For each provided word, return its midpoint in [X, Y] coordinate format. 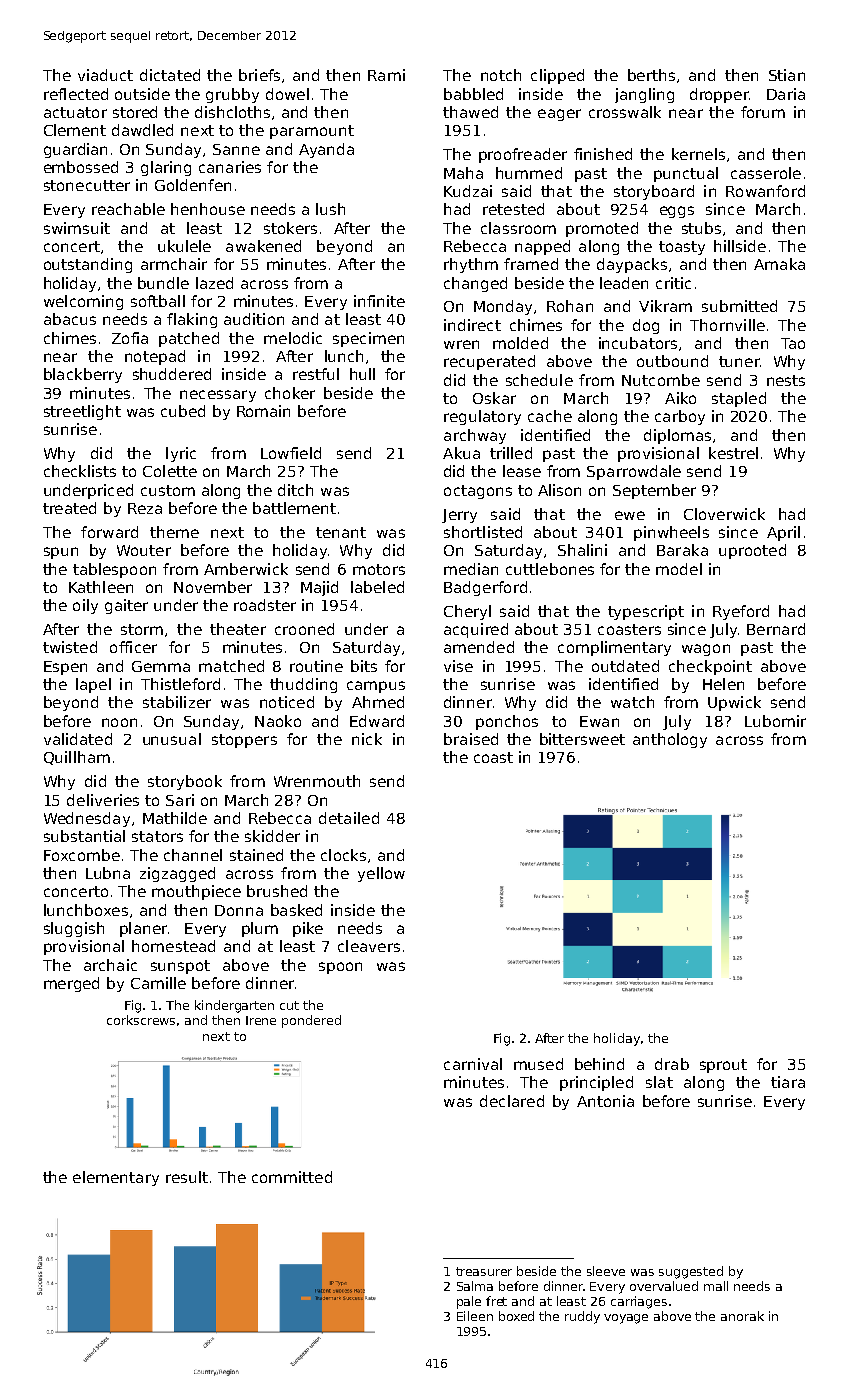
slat [659, 1082]
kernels [698, 154]
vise [458, 666]
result [187, 1177]
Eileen [475, 1316]
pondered [311, 1021]
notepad [155, 357]
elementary [116, 1178]
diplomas [677, 436]
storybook [185, 782]
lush [330, 209]
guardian [75, 150]
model [679, 569]
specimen [368, 339]
